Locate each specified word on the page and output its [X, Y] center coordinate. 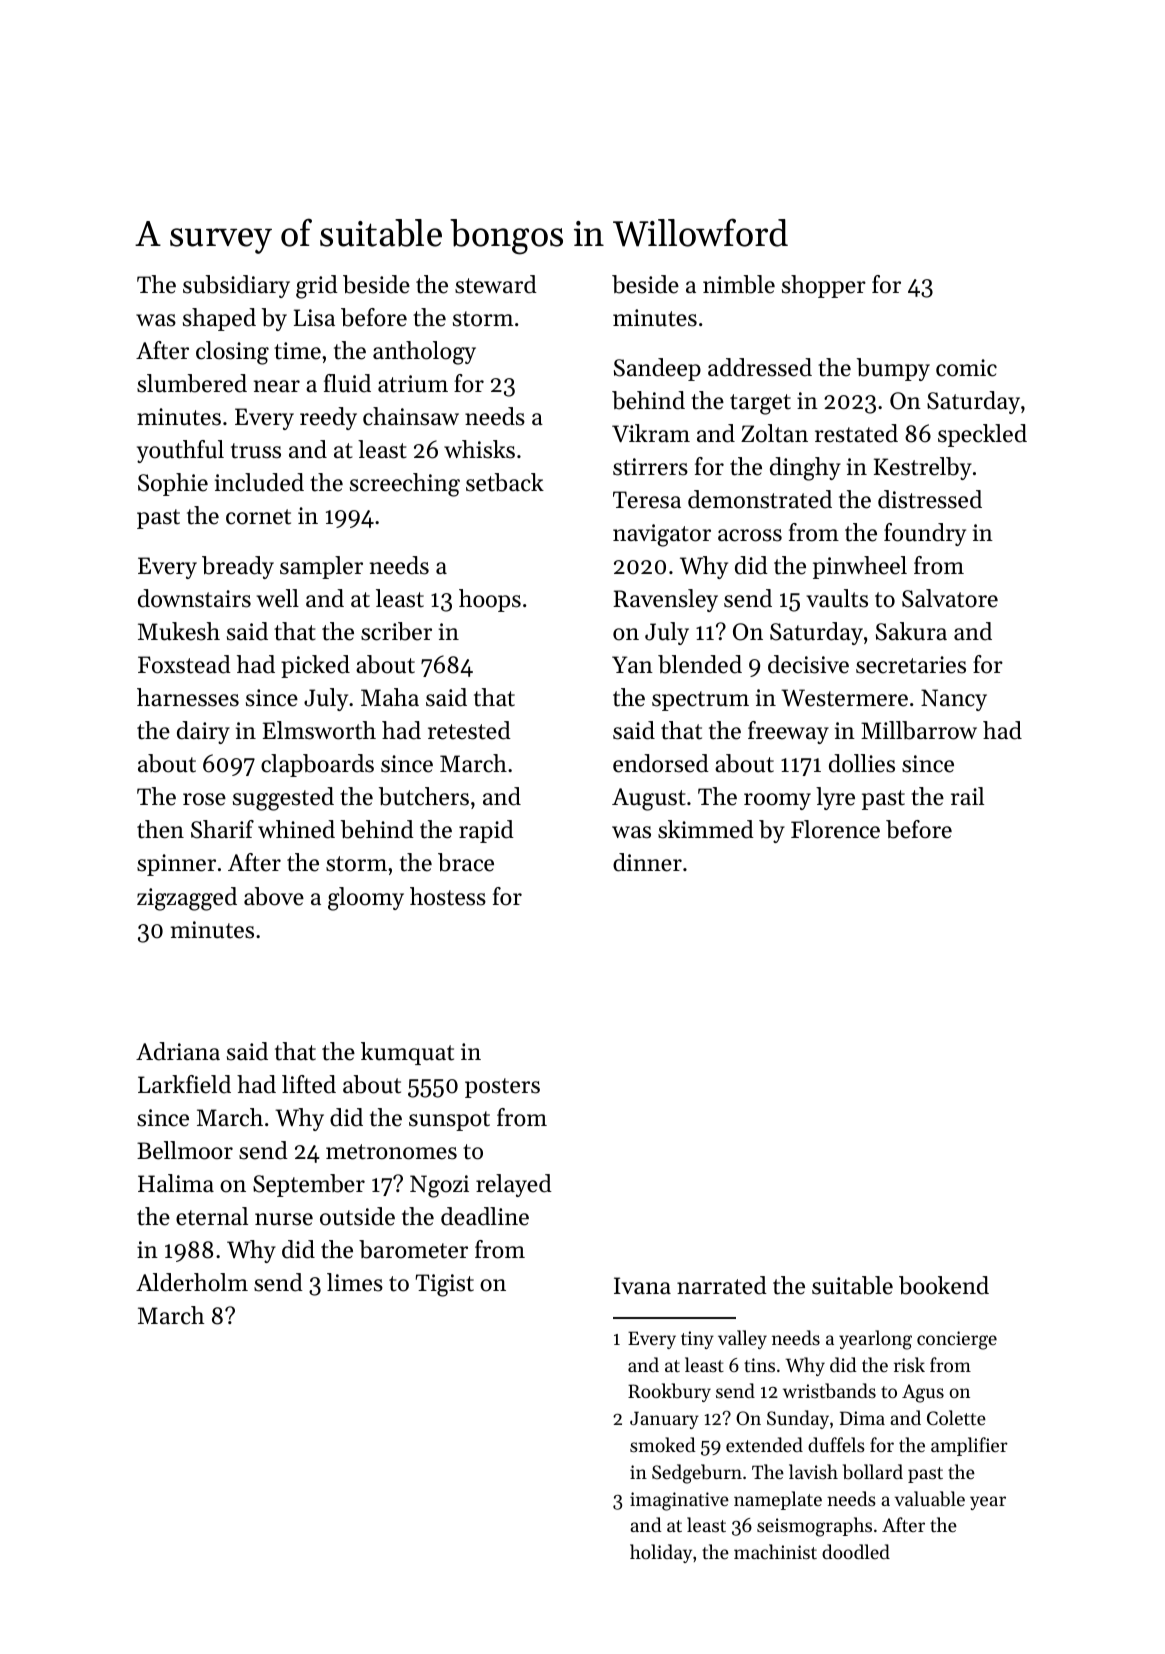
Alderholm [192, 1282]
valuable [930, 1499]
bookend [944, 1285]
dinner [647, 862]
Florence [835, 829]
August [649, 799]
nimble [739, 284]
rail [967, 796]
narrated [722, 1285]
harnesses [188, 697]
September [309, 1185]
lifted [309, 1084]
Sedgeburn [697, 1474]
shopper [824, 286]
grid [317, 287]
